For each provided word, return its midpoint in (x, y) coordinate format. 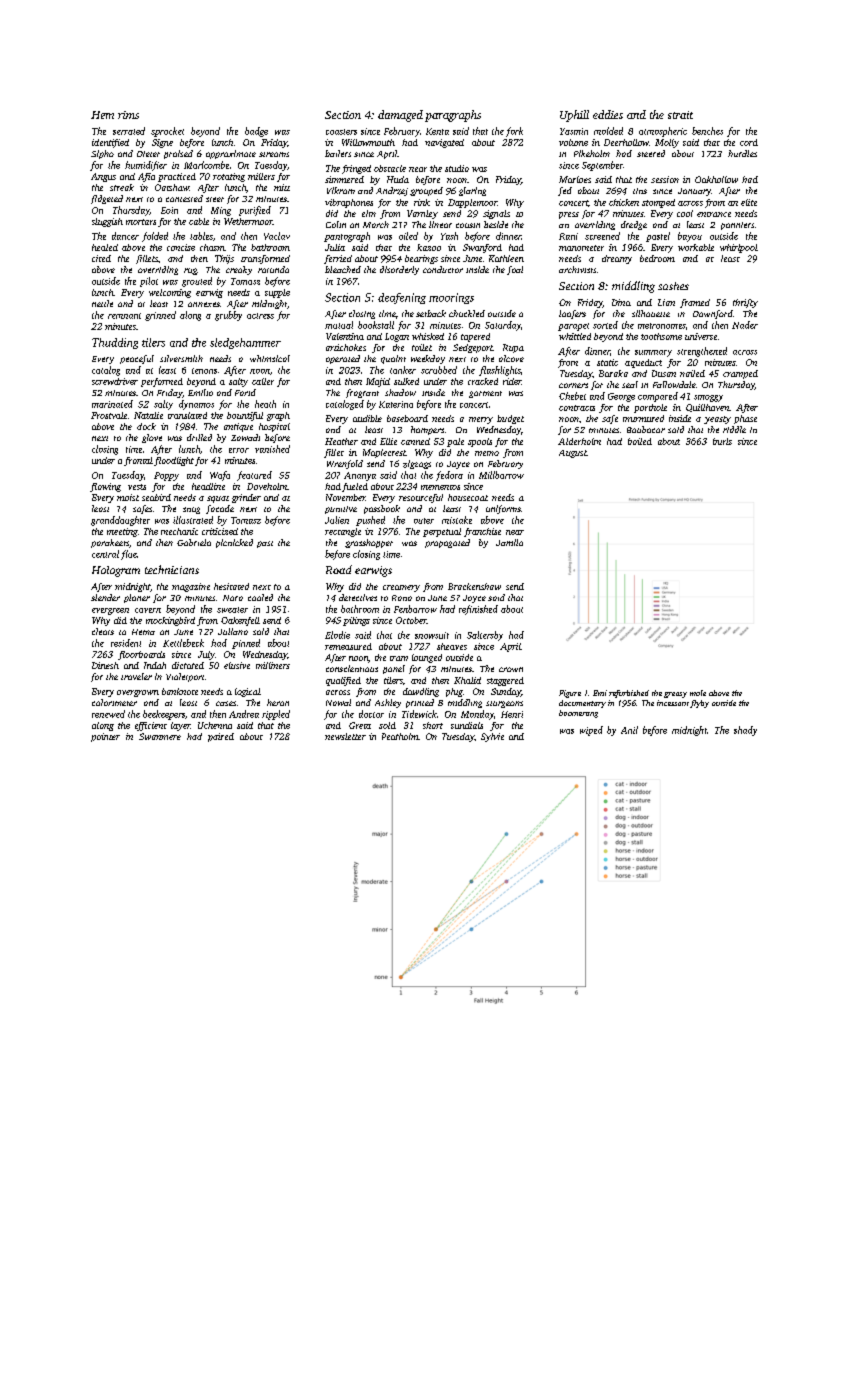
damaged (400, 116)
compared (658, 397)
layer (181, 726)
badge (256, 132)
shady (745, 731)
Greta (360, 725)
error (239, 450)
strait (680, 115)
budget (510, 419)
